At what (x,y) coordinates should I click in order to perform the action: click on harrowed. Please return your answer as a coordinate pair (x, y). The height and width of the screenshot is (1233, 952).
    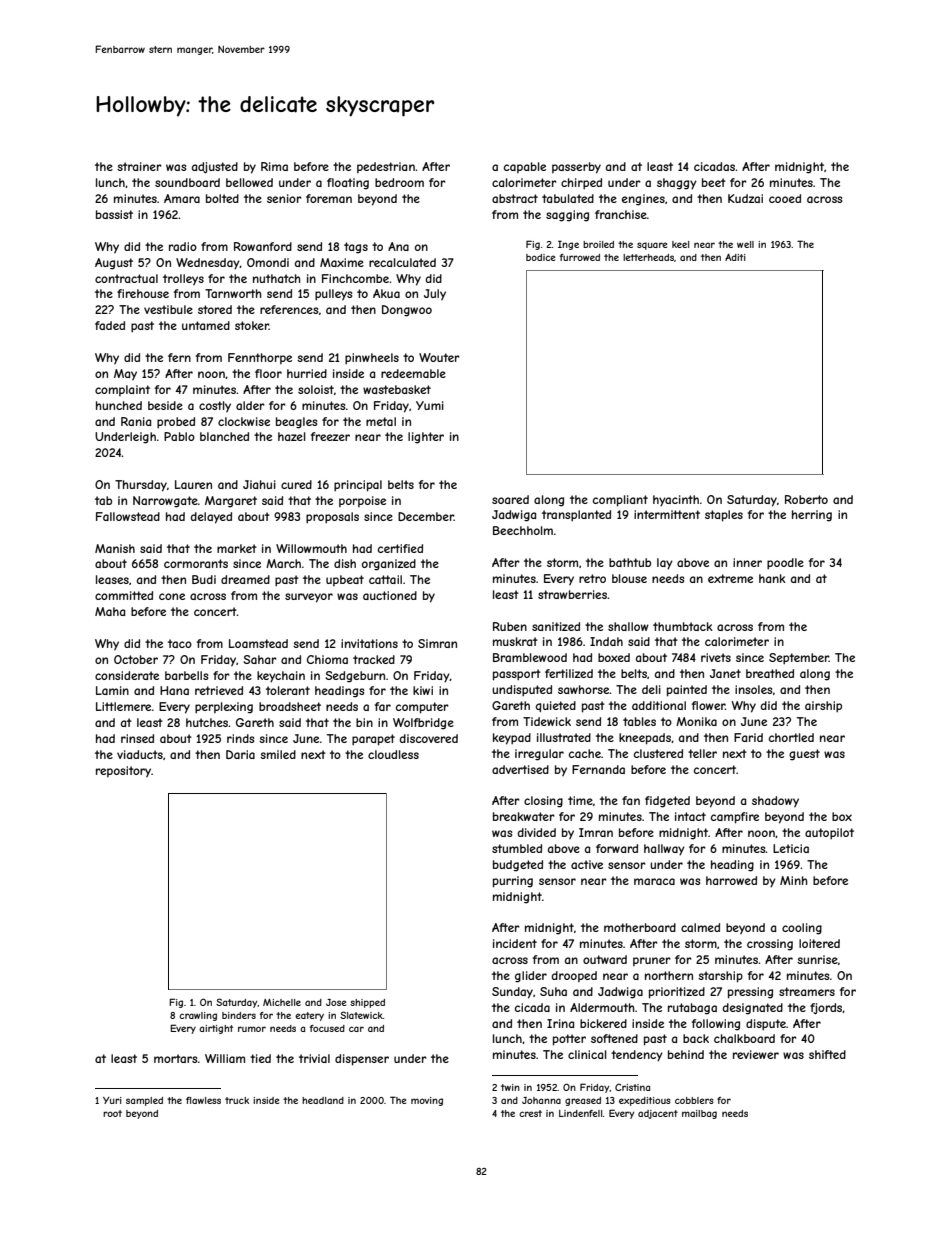
    Looking at the image, I should click on (731, 880).
